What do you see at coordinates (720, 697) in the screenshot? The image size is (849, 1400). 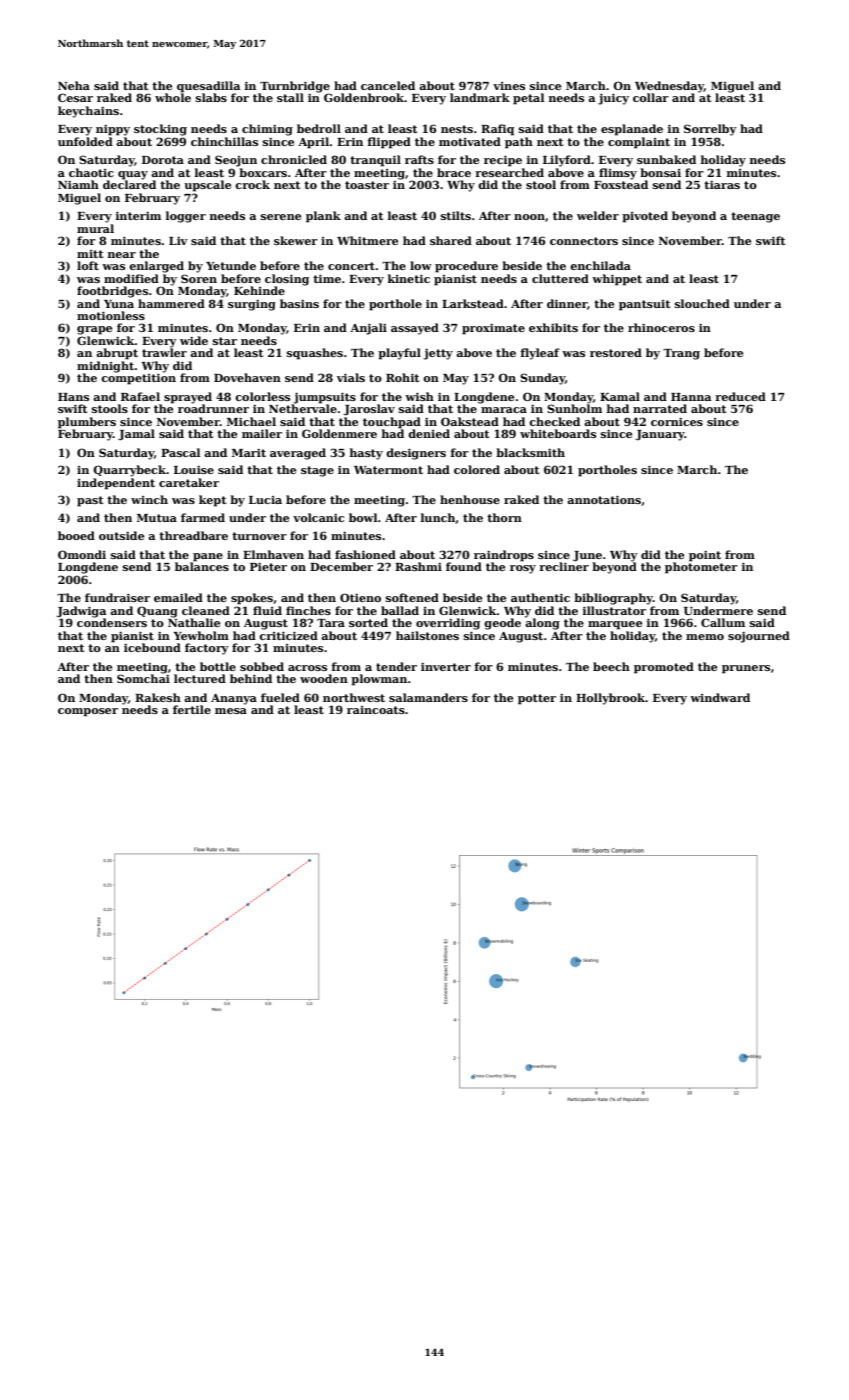 I see `windward` at bounding box center [720, 697].
